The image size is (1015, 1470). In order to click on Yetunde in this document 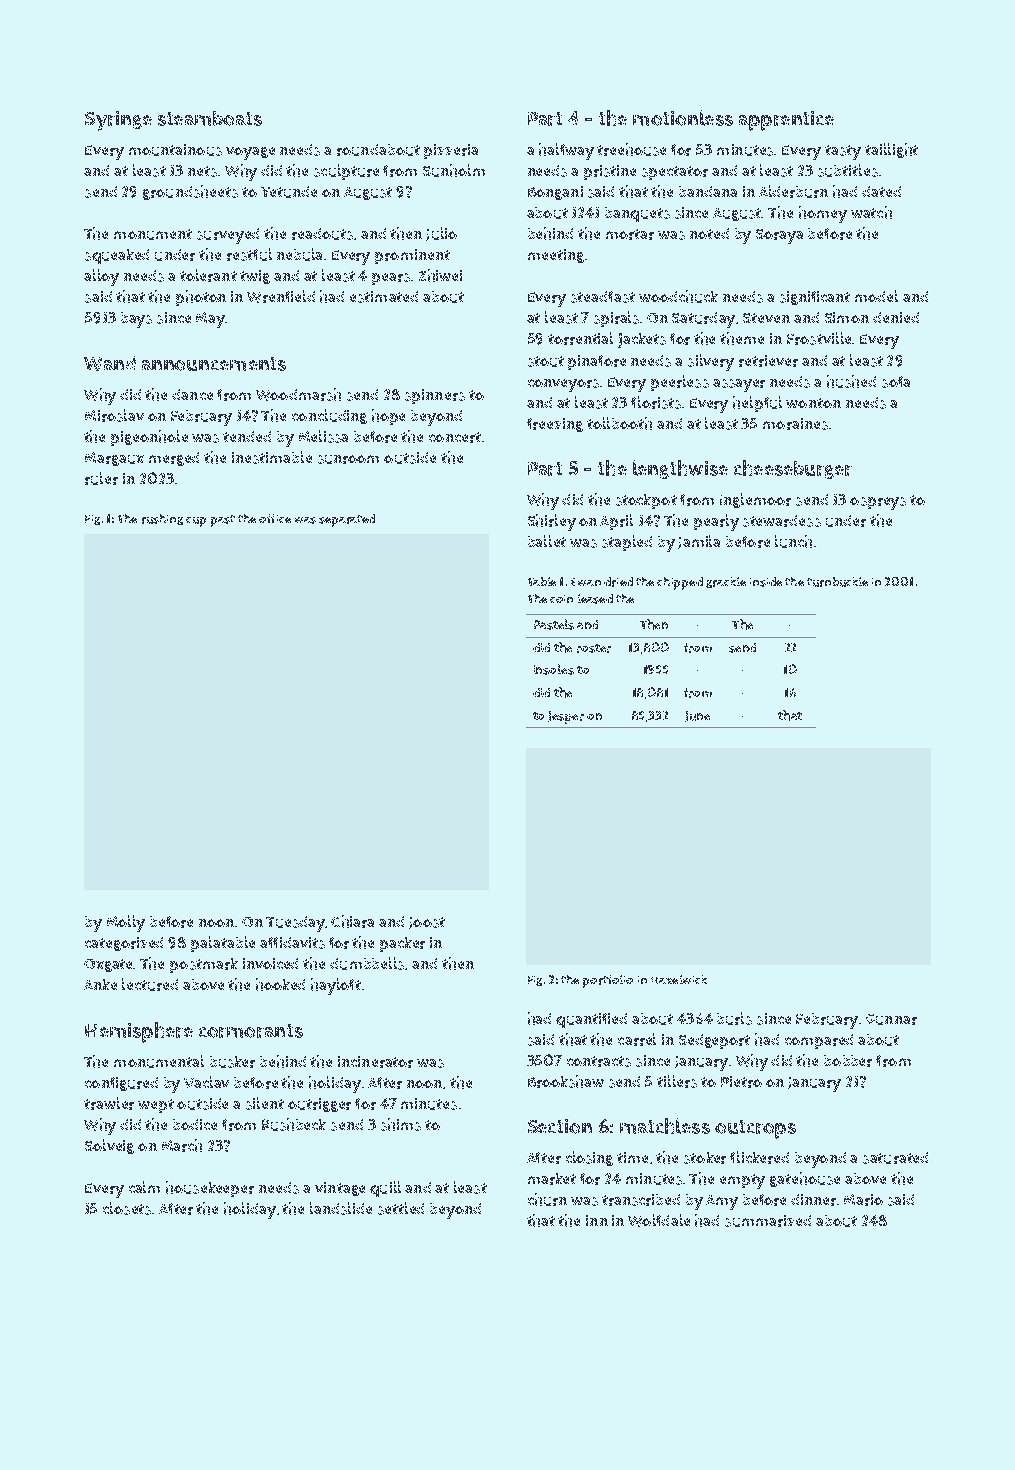, I will do `click(289, 192)`.
